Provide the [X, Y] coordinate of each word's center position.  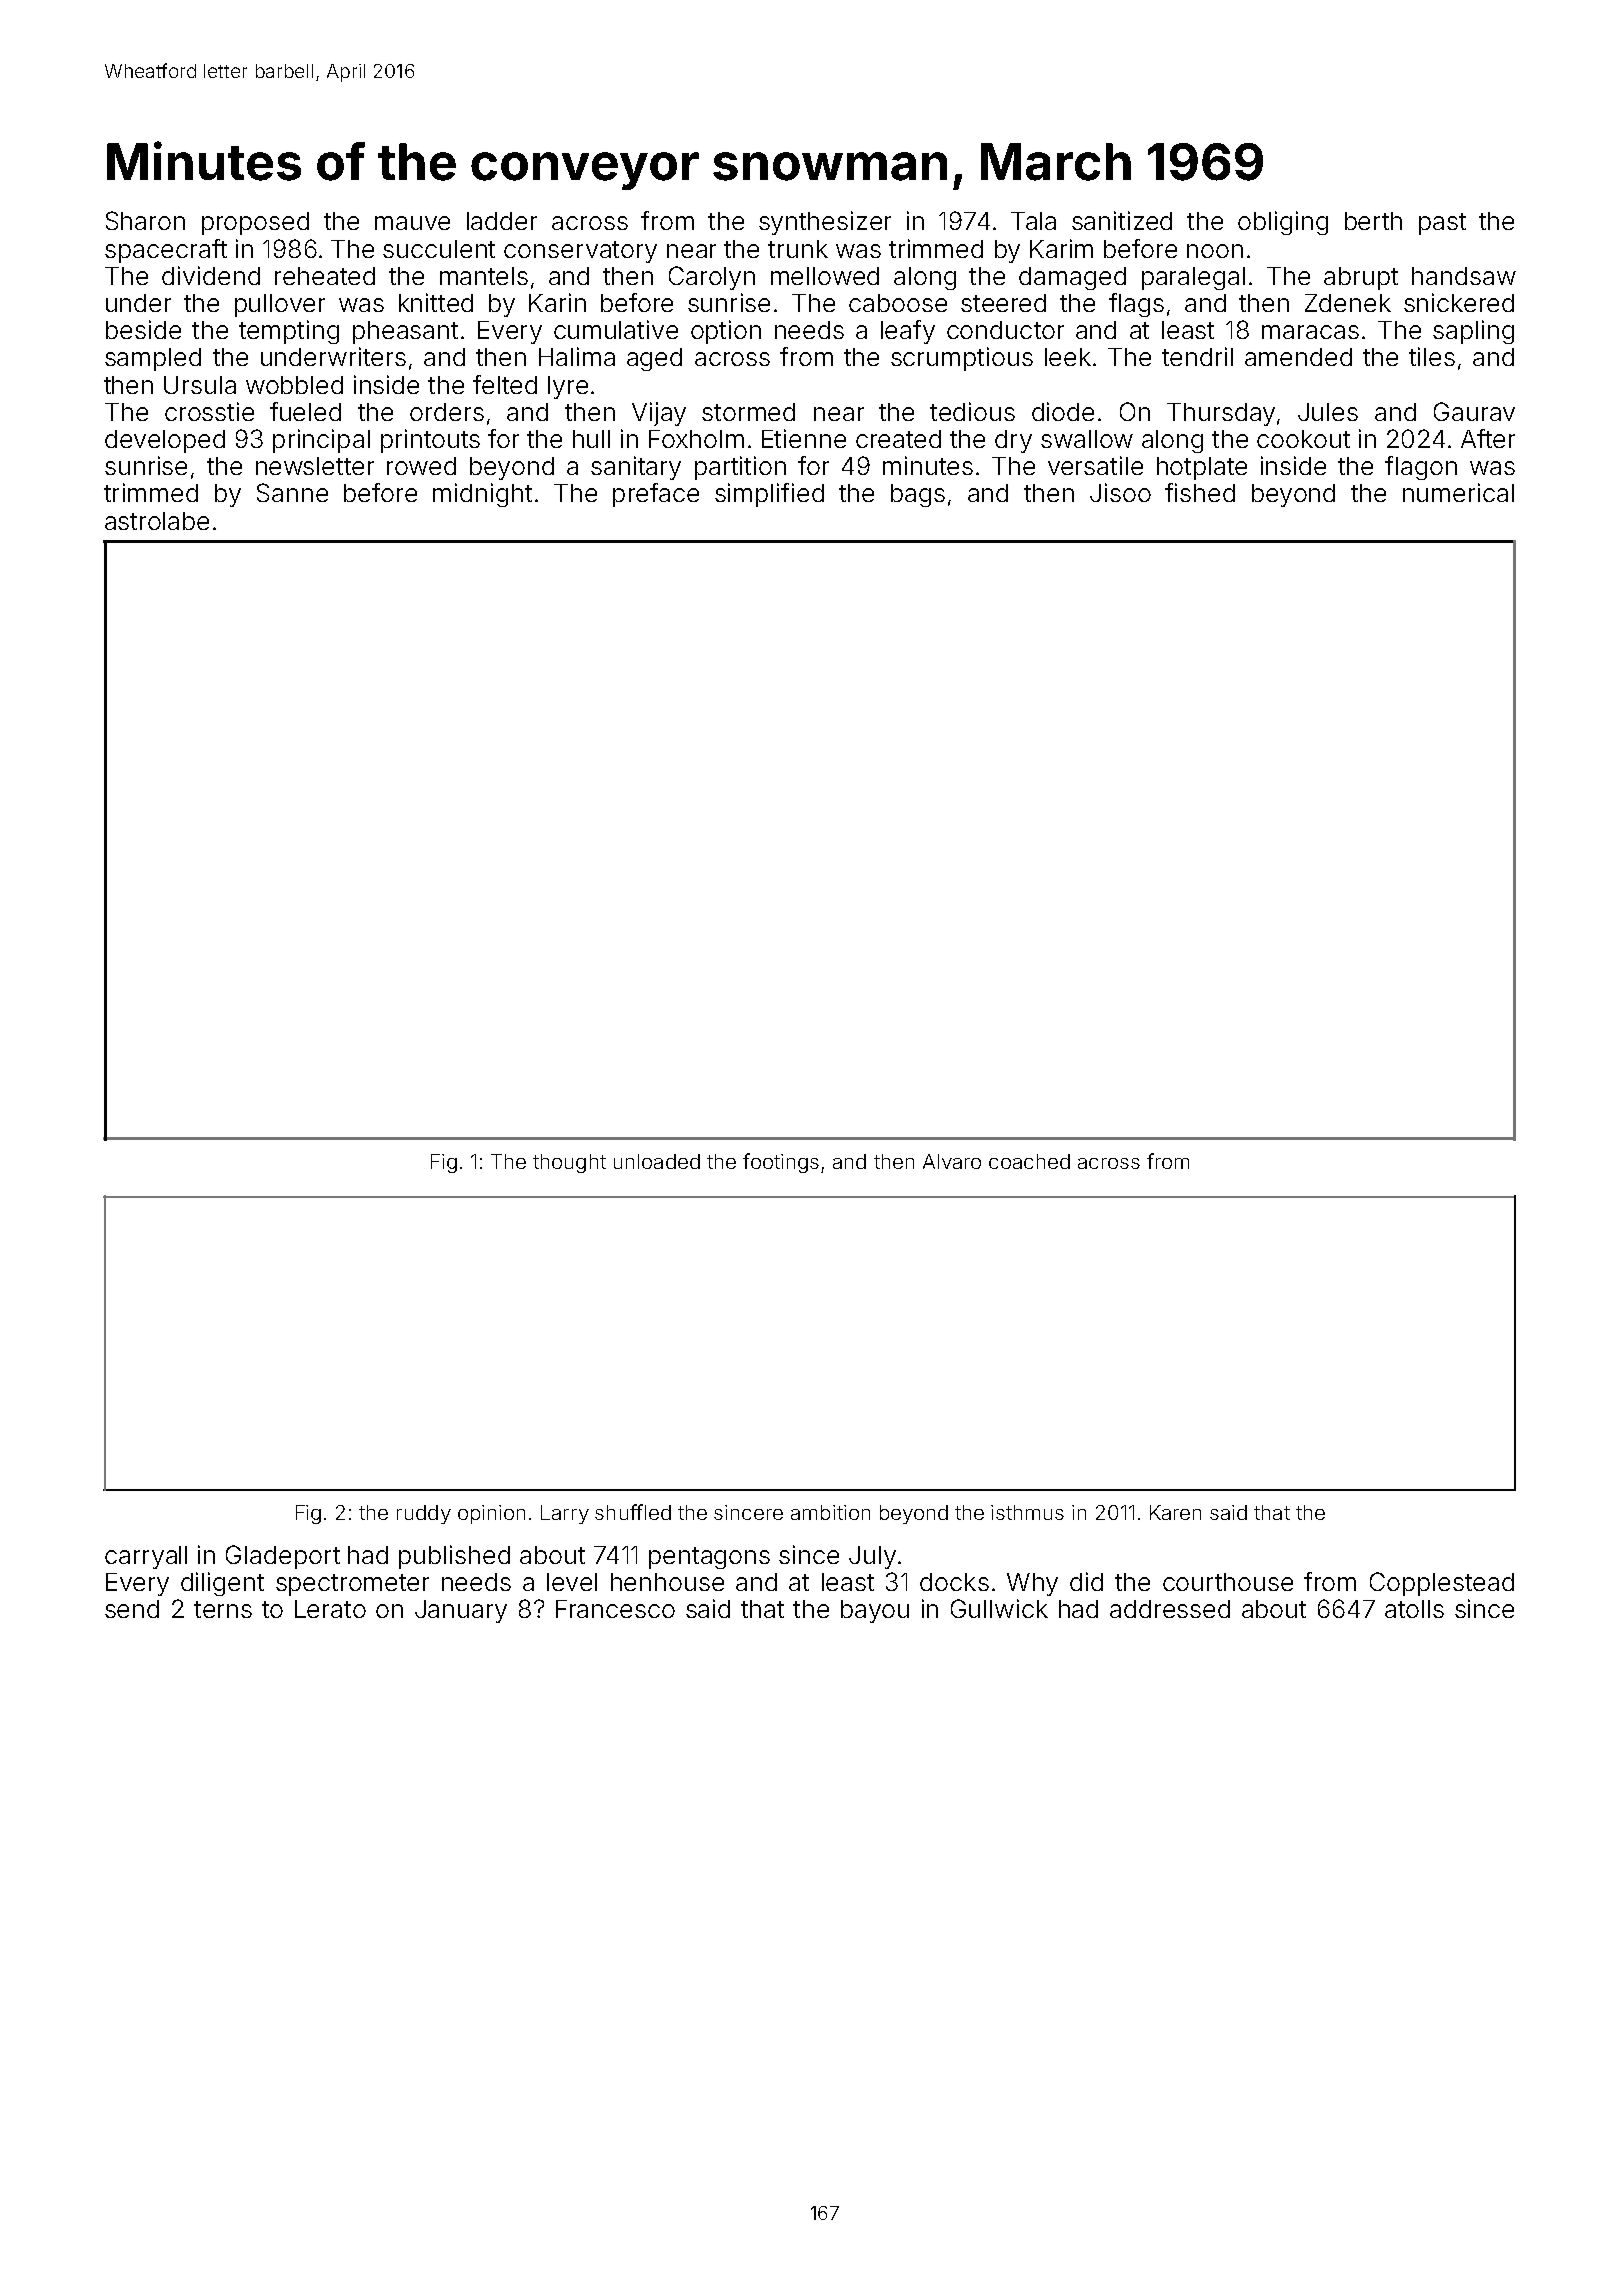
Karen [1175, 1512]
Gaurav [1474, 411]
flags [1136, 305]
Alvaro [952, 1161]
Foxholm [696, 439]
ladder [502, 221]
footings [781, 1163]
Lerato [330, 1609]
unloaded [657, 1161]
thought [569, 1163]
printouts [430, 441]
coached [1029, 1161]
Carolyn [712, 278]
